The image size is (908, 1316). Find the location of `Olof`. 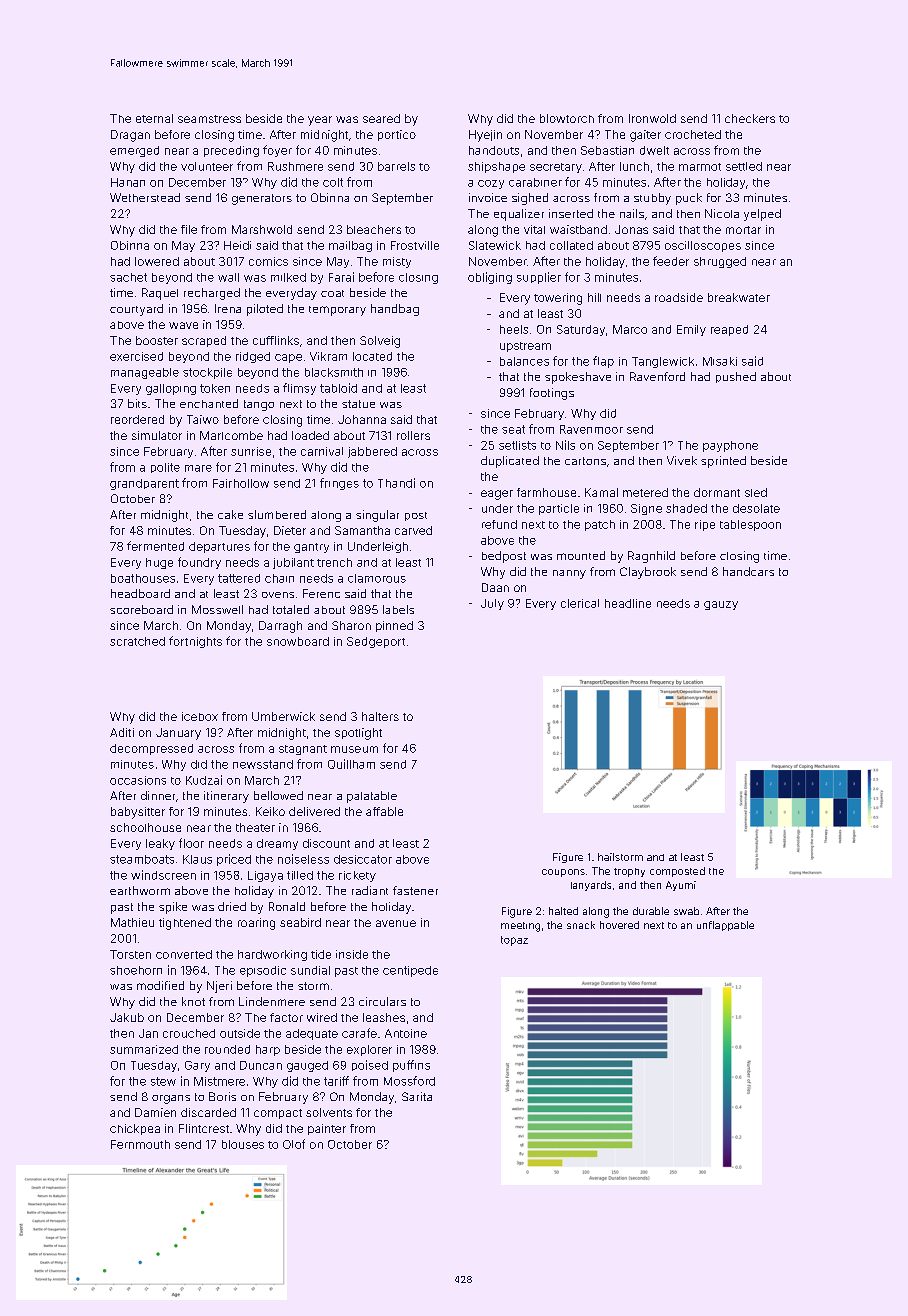

Olof is located at coordinates (294, 1144).
